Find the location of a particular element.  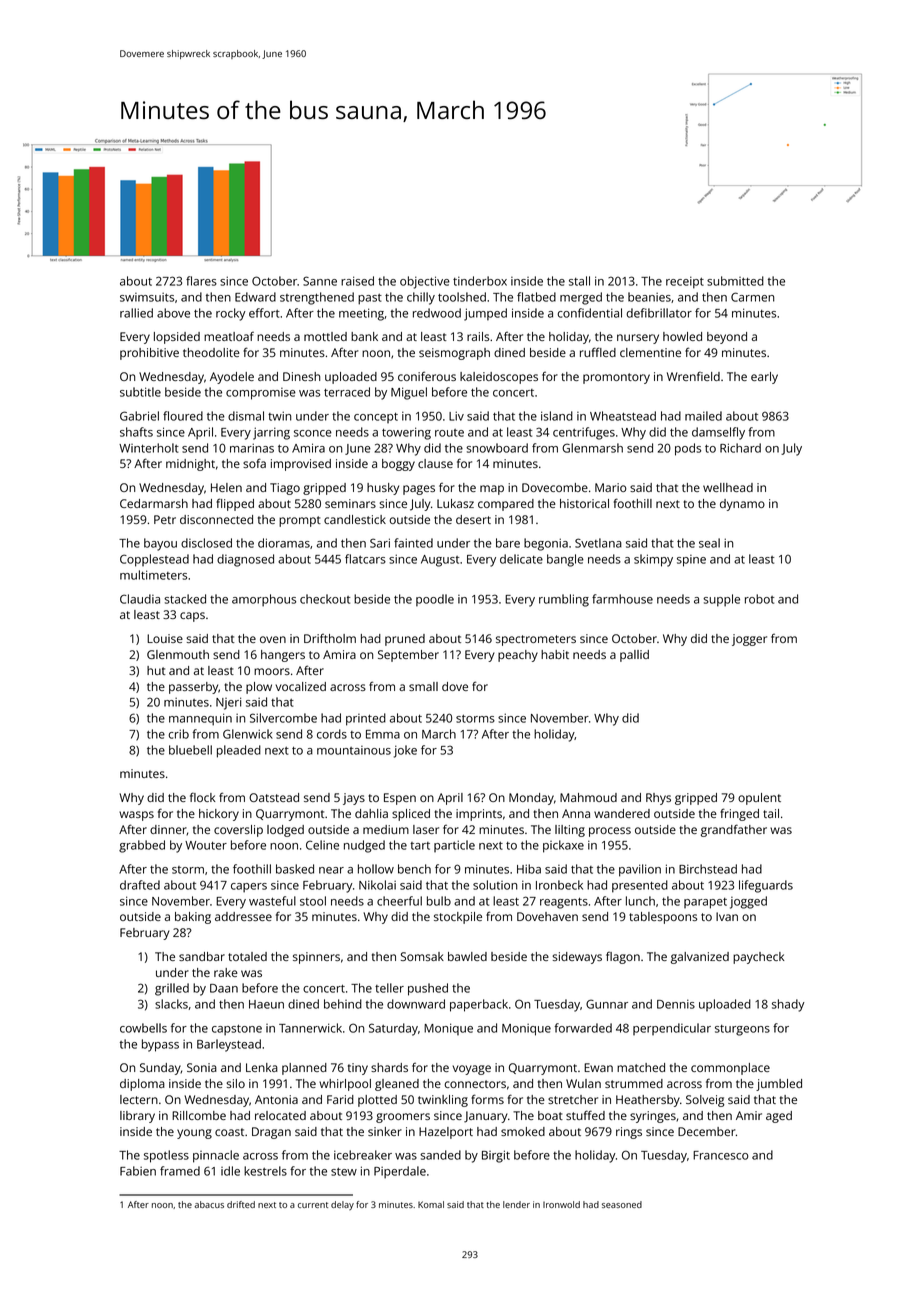

above is located at coordinates (173, 313).
